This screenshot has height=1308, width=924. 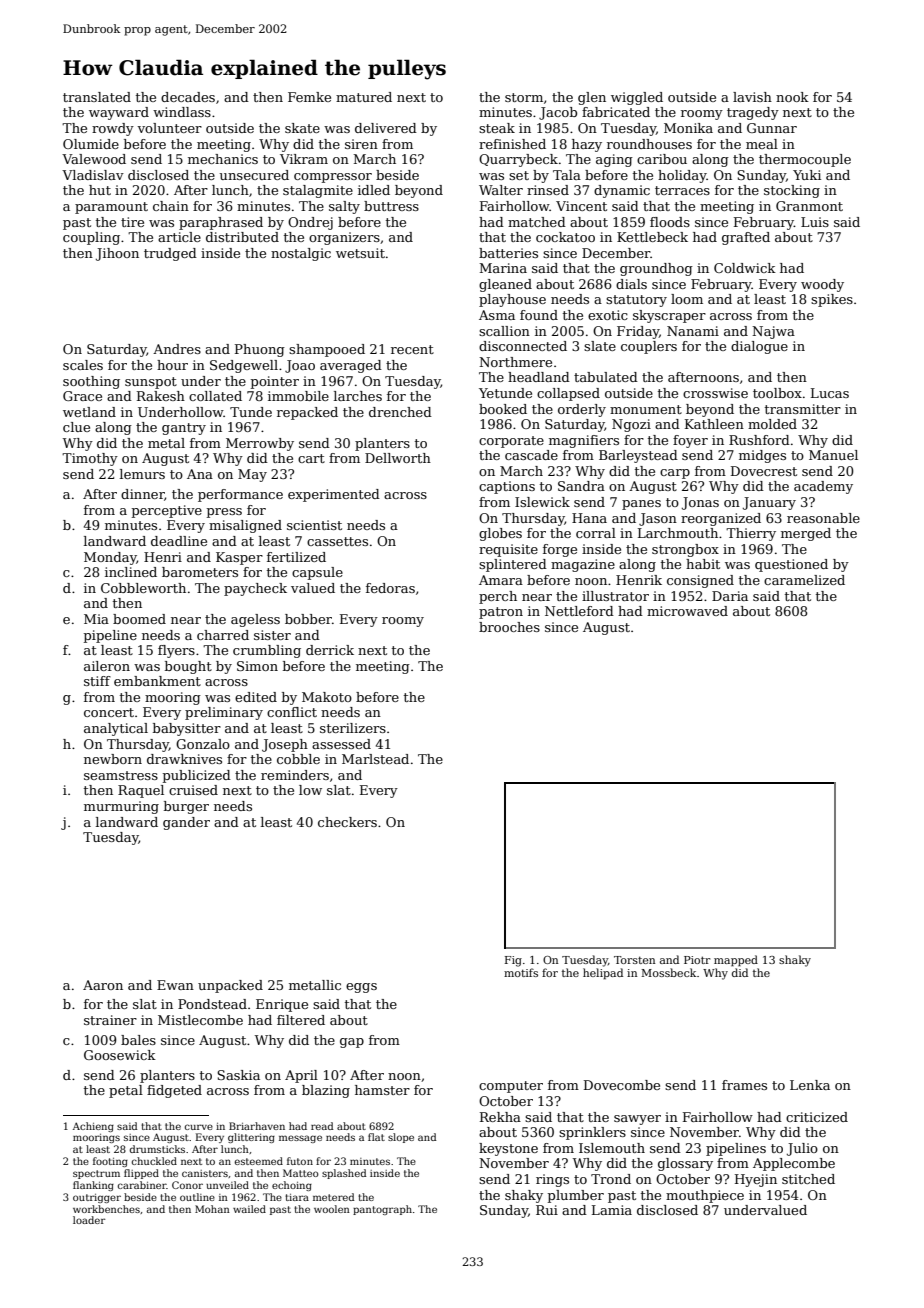 I want to click on loom, so click(x=687, y=299).
